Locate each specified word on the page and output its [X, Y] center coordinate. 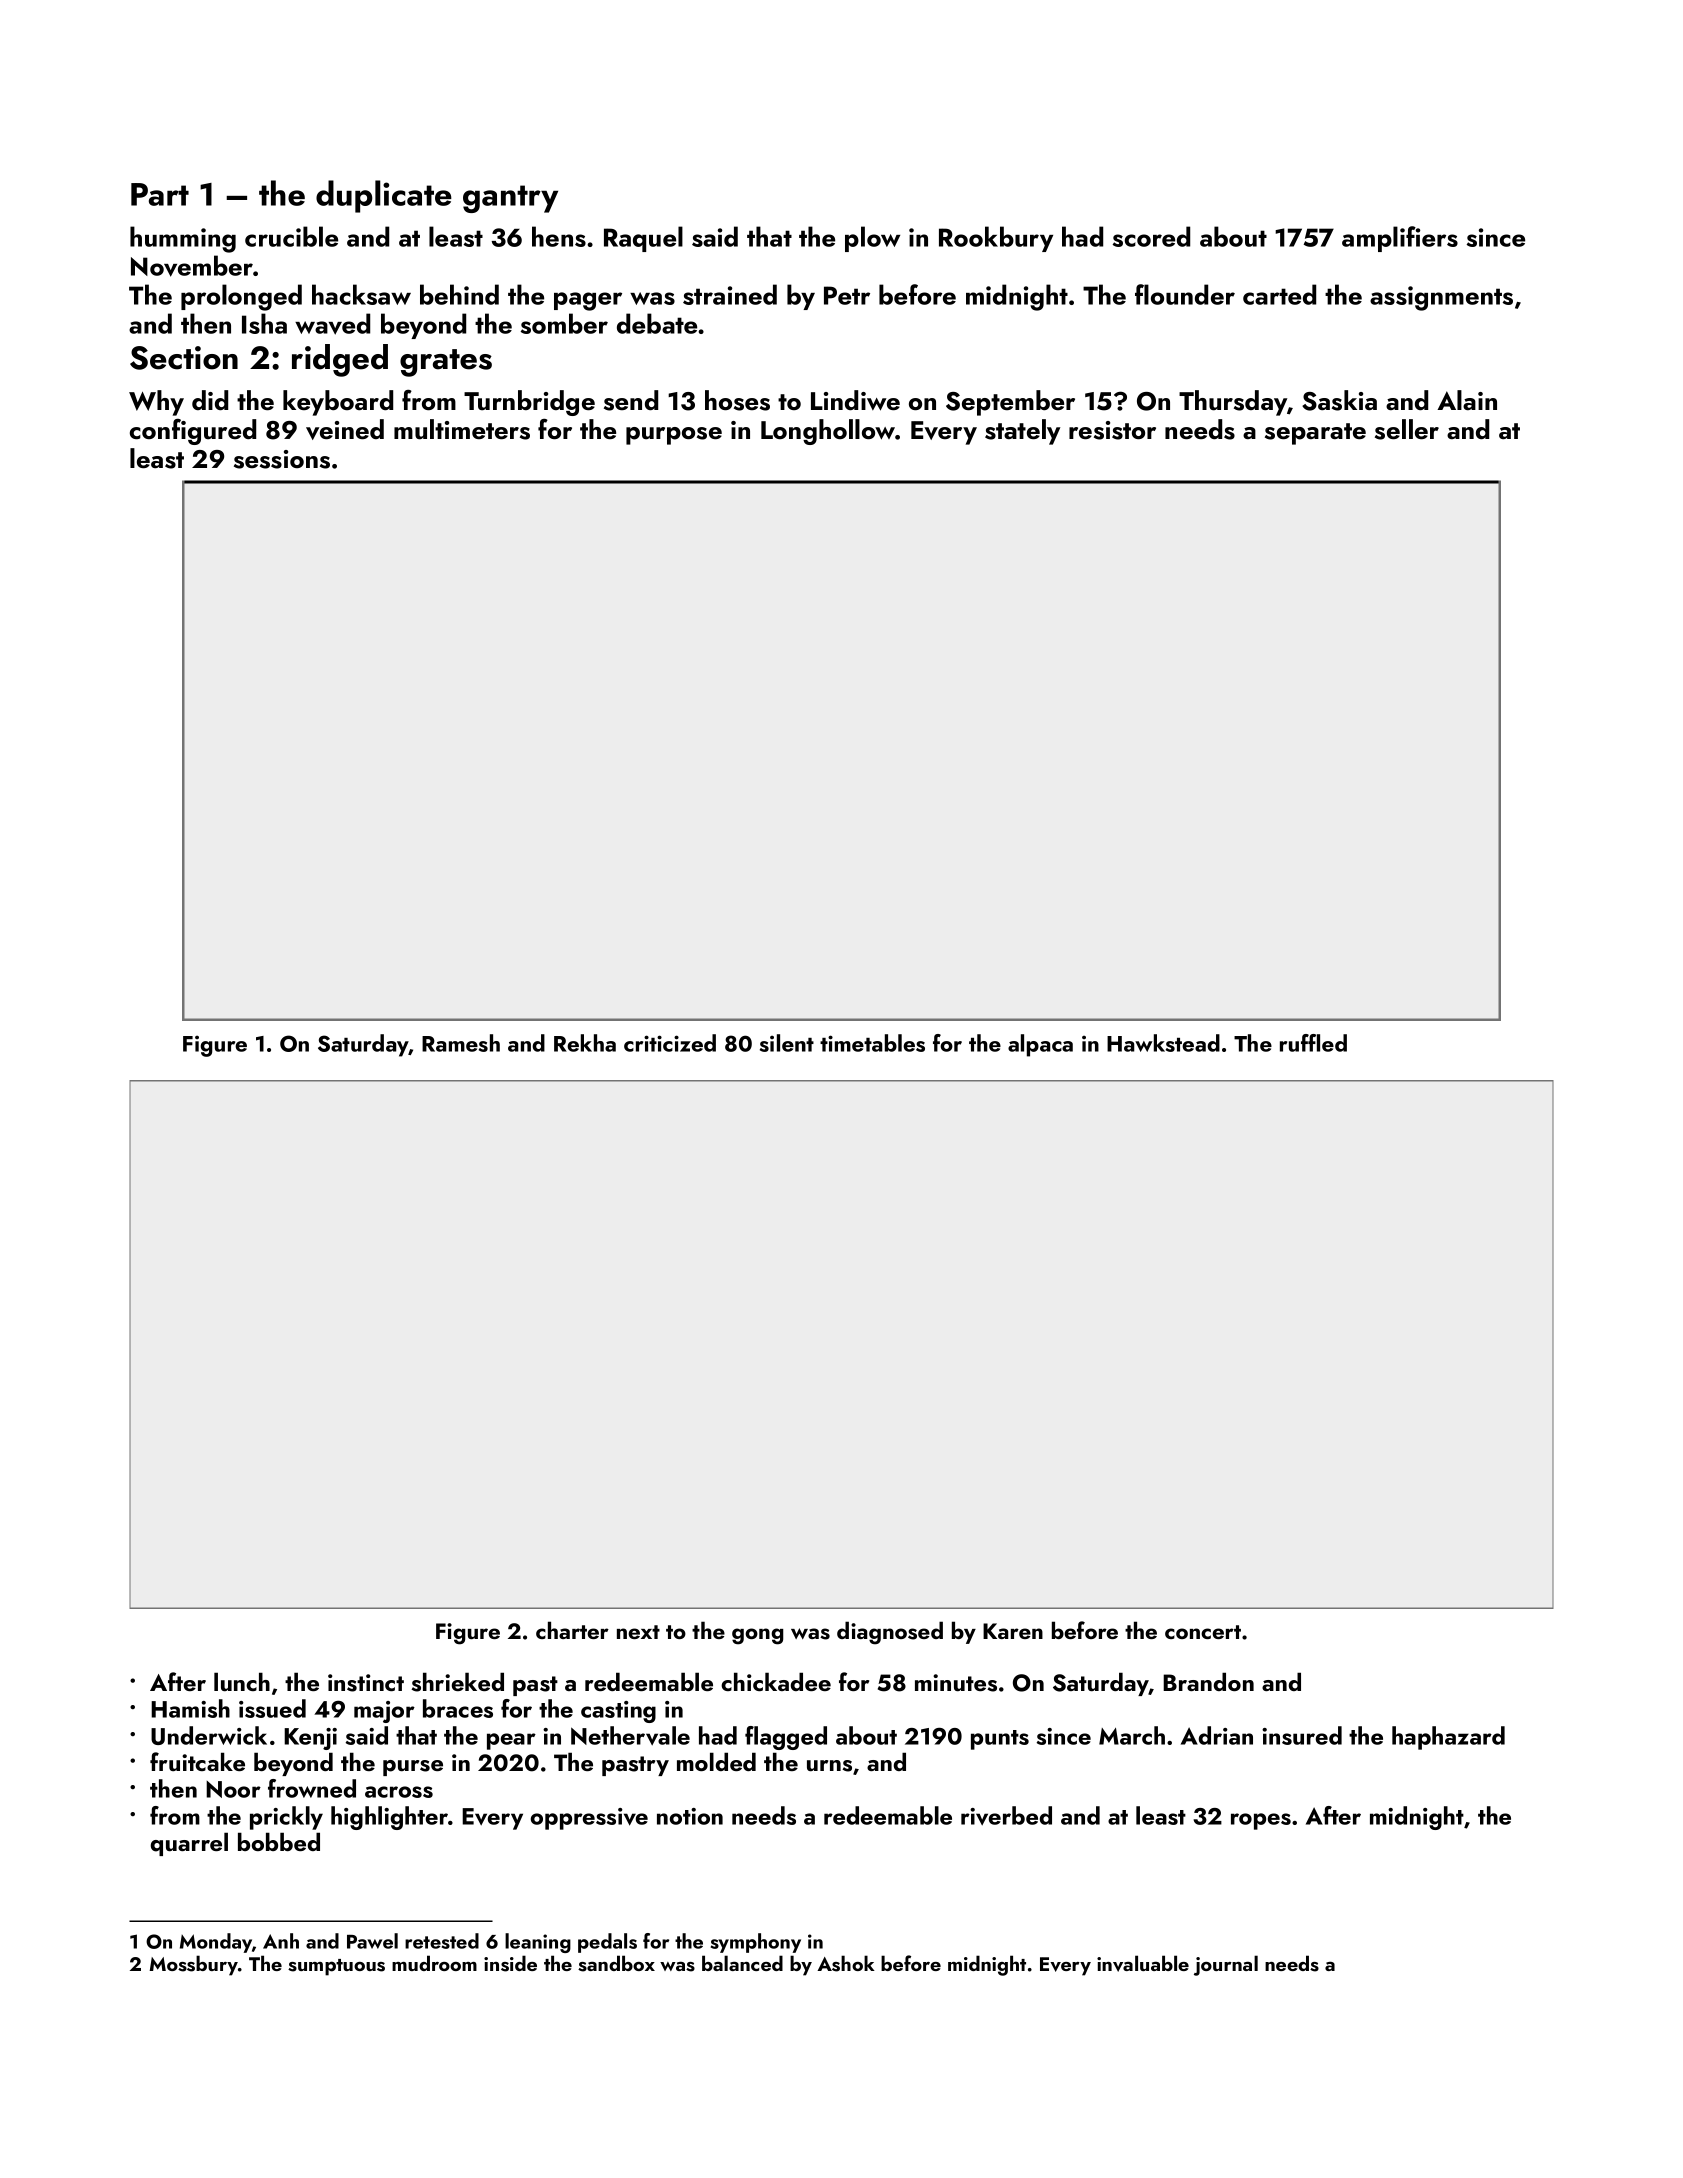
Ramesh [461, 1043]
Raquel [643, 239]
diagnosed [890, 1633]
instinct [366, 1683]
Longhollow [828, 432]
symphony [756, 1943]
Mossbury [193, 1965]
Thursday [1233, 403]
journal [1226, 1965]
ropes [1261, 1821]
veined [345, 429]
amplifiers [1400, 239]
